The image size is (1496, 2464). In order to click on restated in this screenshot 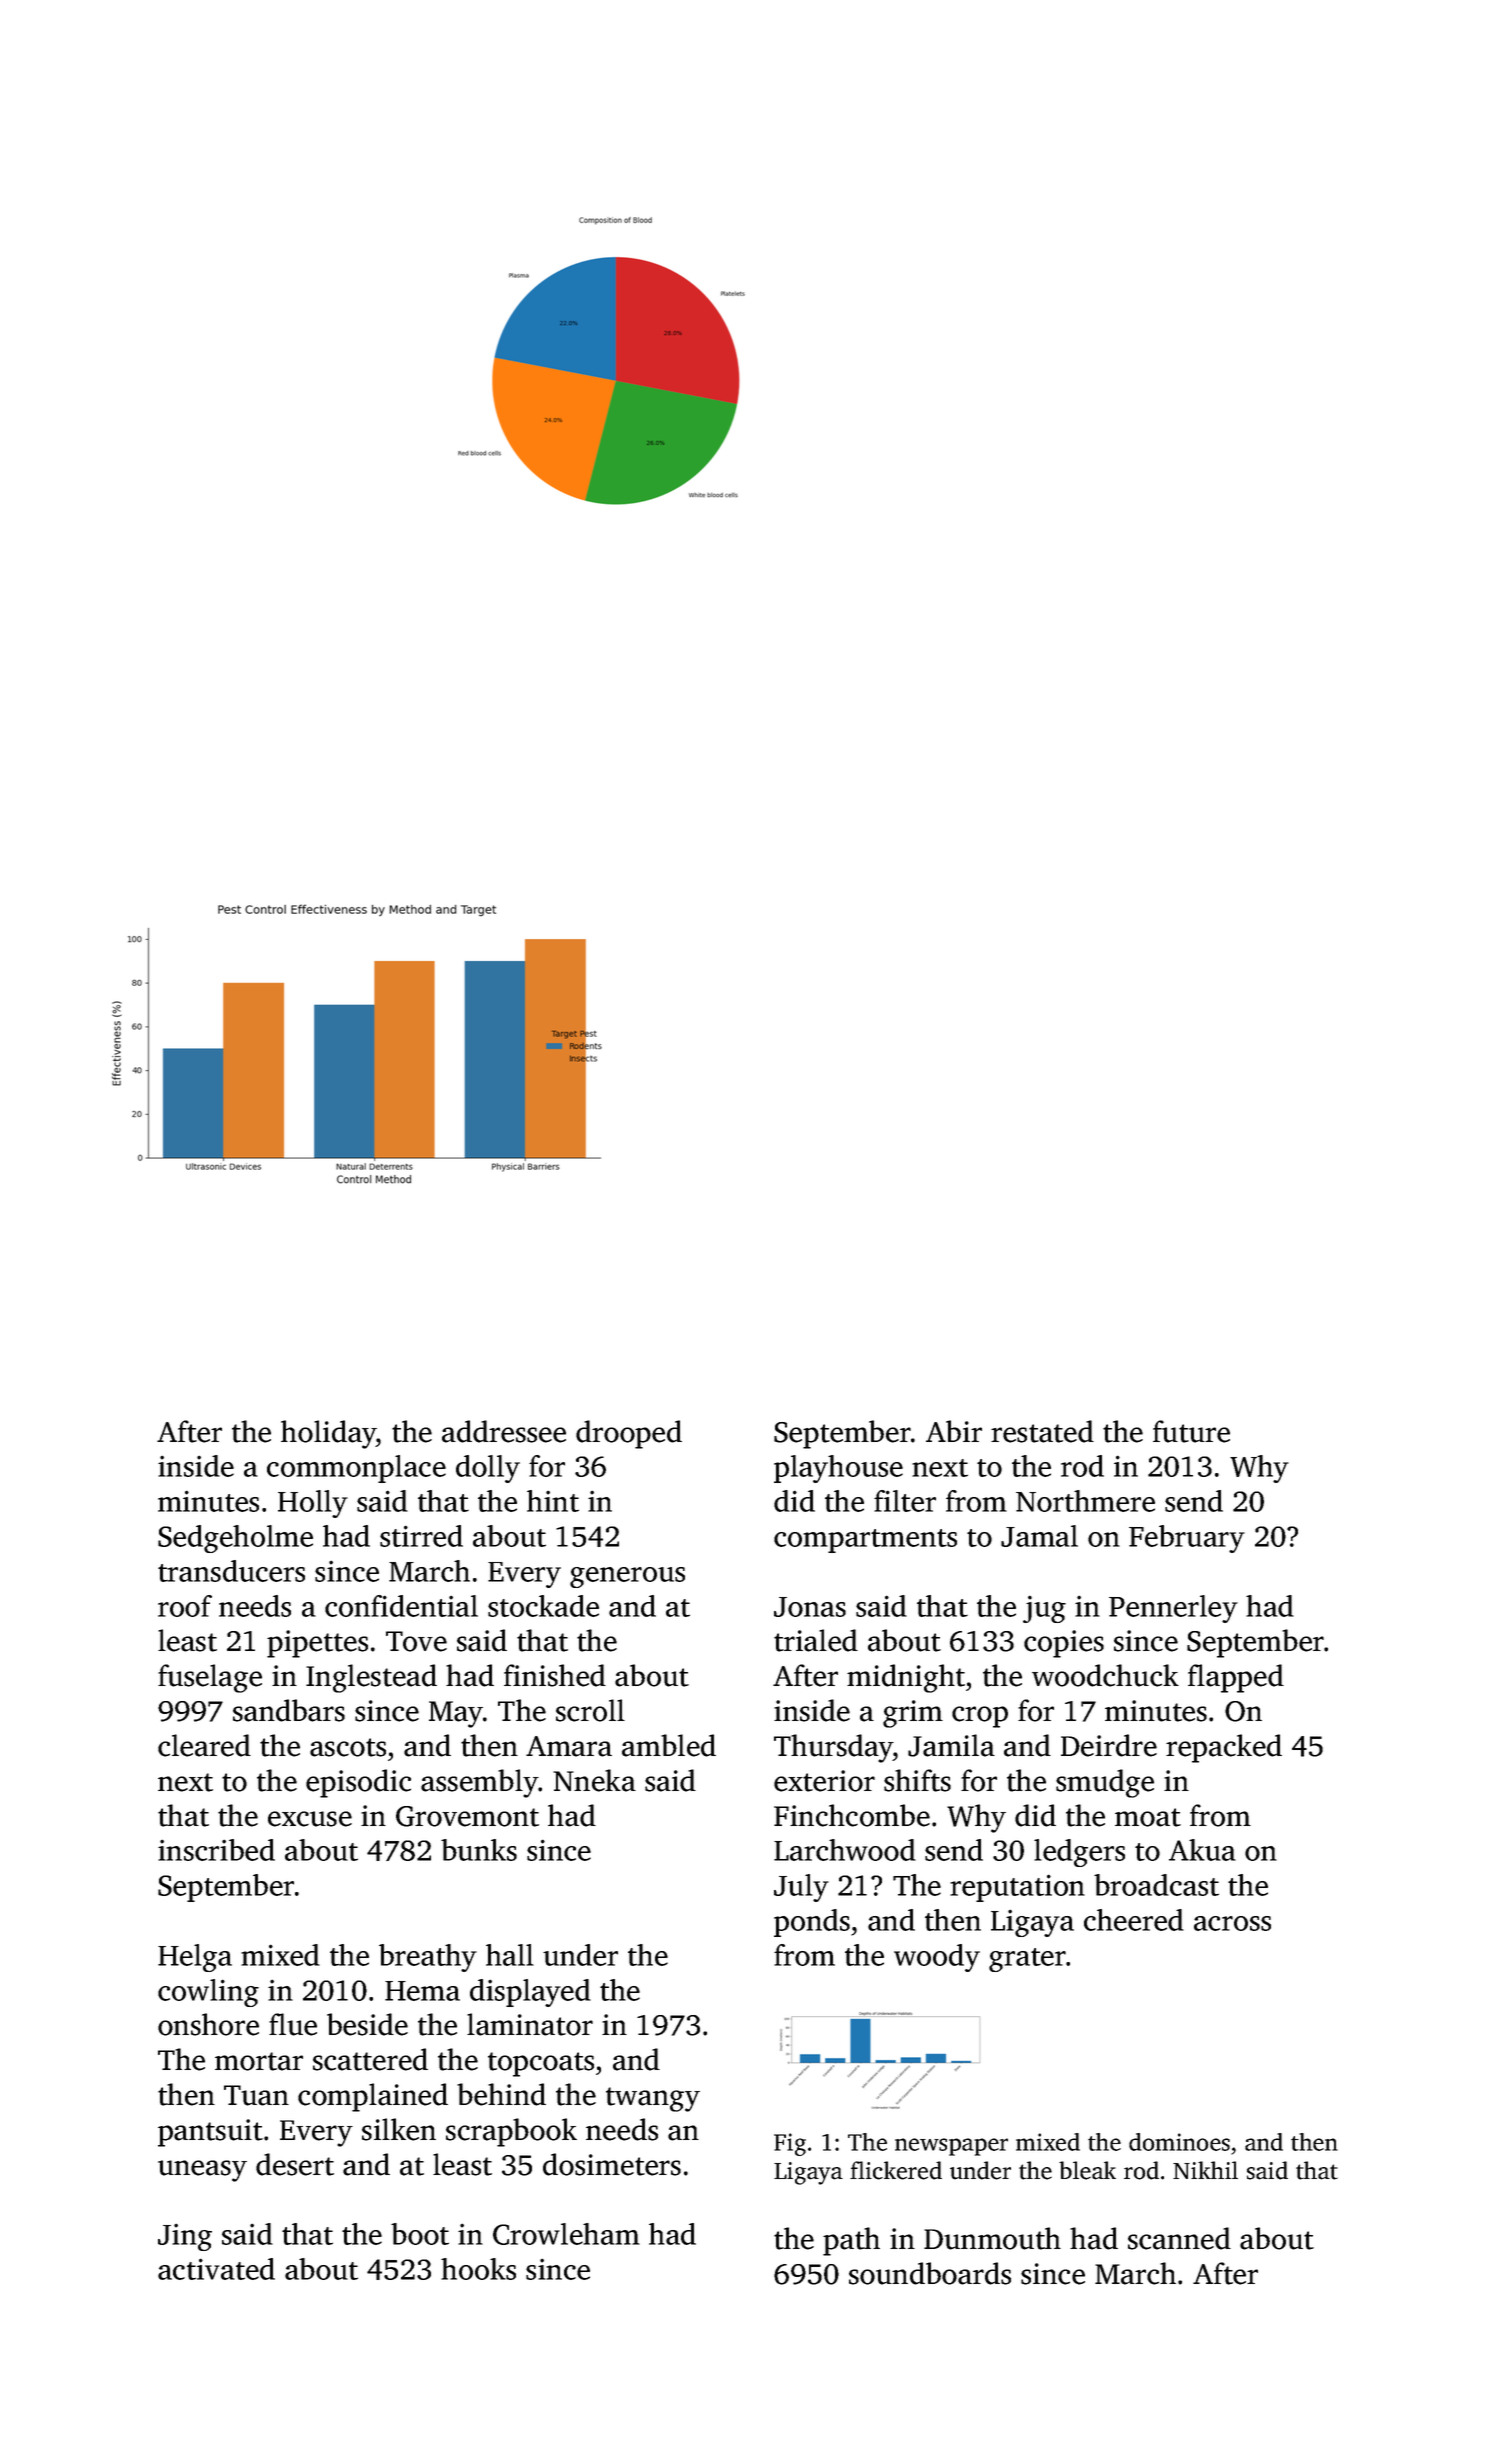, I will do `click(1042, 1431)`.
